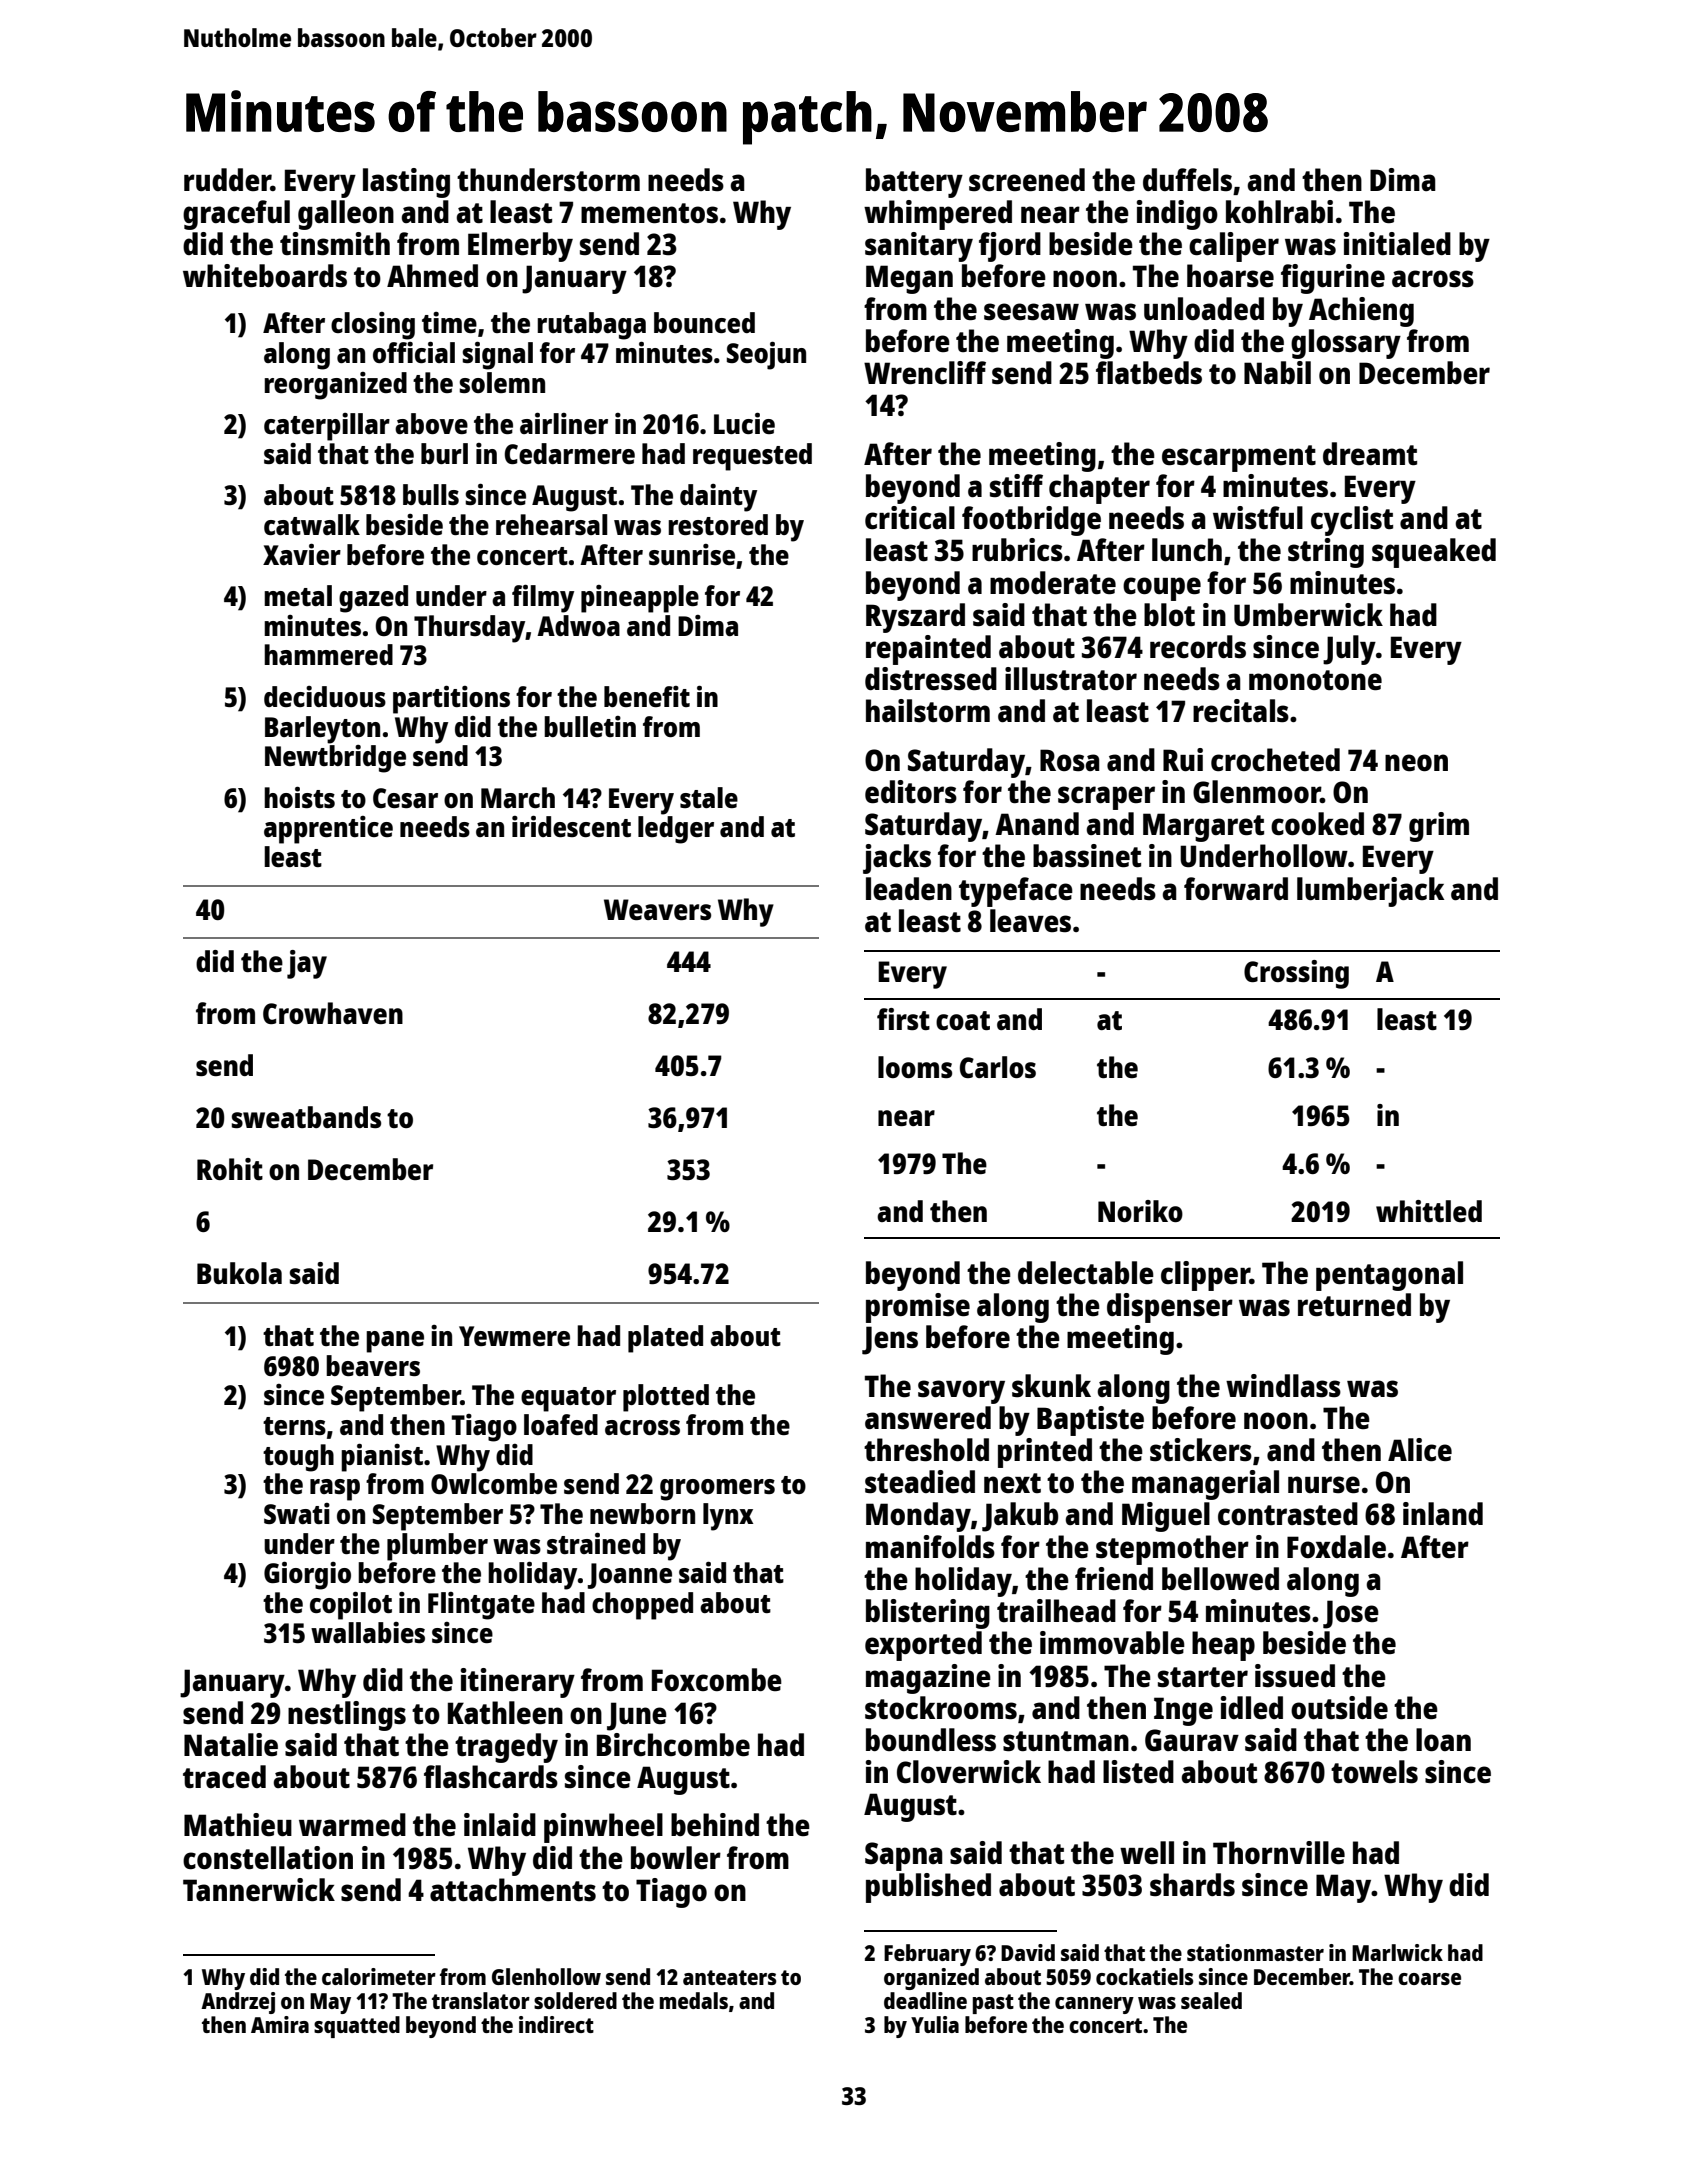  Describe the element at coordinates (307, 964) in the image. I see `jay` at that location.
